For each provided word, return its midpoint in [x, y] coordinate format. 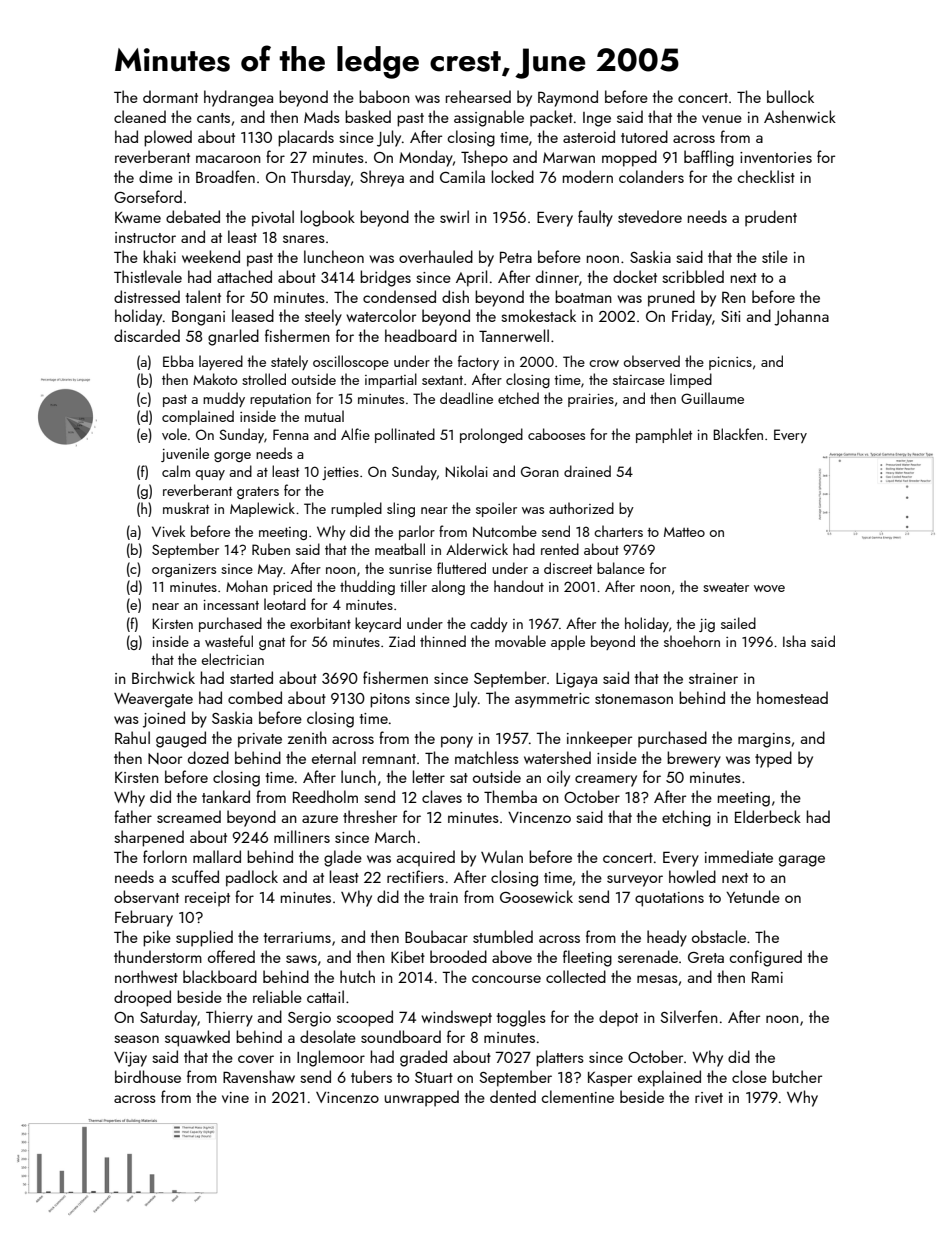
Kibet [408, 956]
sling [401, 509]
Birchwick [163, 677]
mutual [324, 416]
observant [146, 896]
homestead [792, 697]
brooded [458, 956]
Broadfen [225, 176]
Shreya [382, 178]
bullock [790, 96]
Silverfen [689, 1016]
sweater [726, 587]
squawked [197, 1038]
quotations [669, 899]
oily [558, 778]
